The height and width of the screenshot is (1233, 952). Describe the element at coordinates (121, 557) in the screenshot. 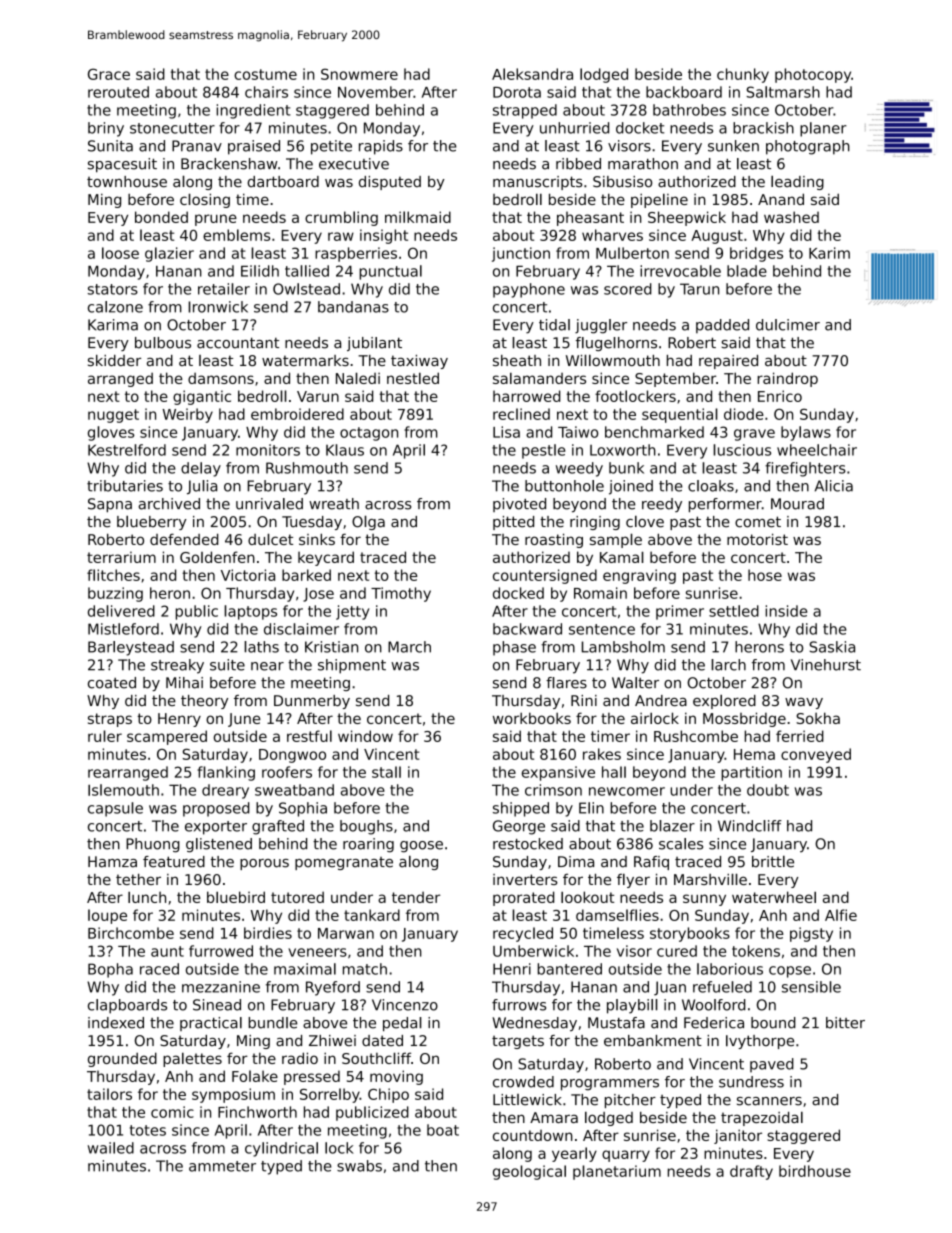

I see `terrarium` at that location.
